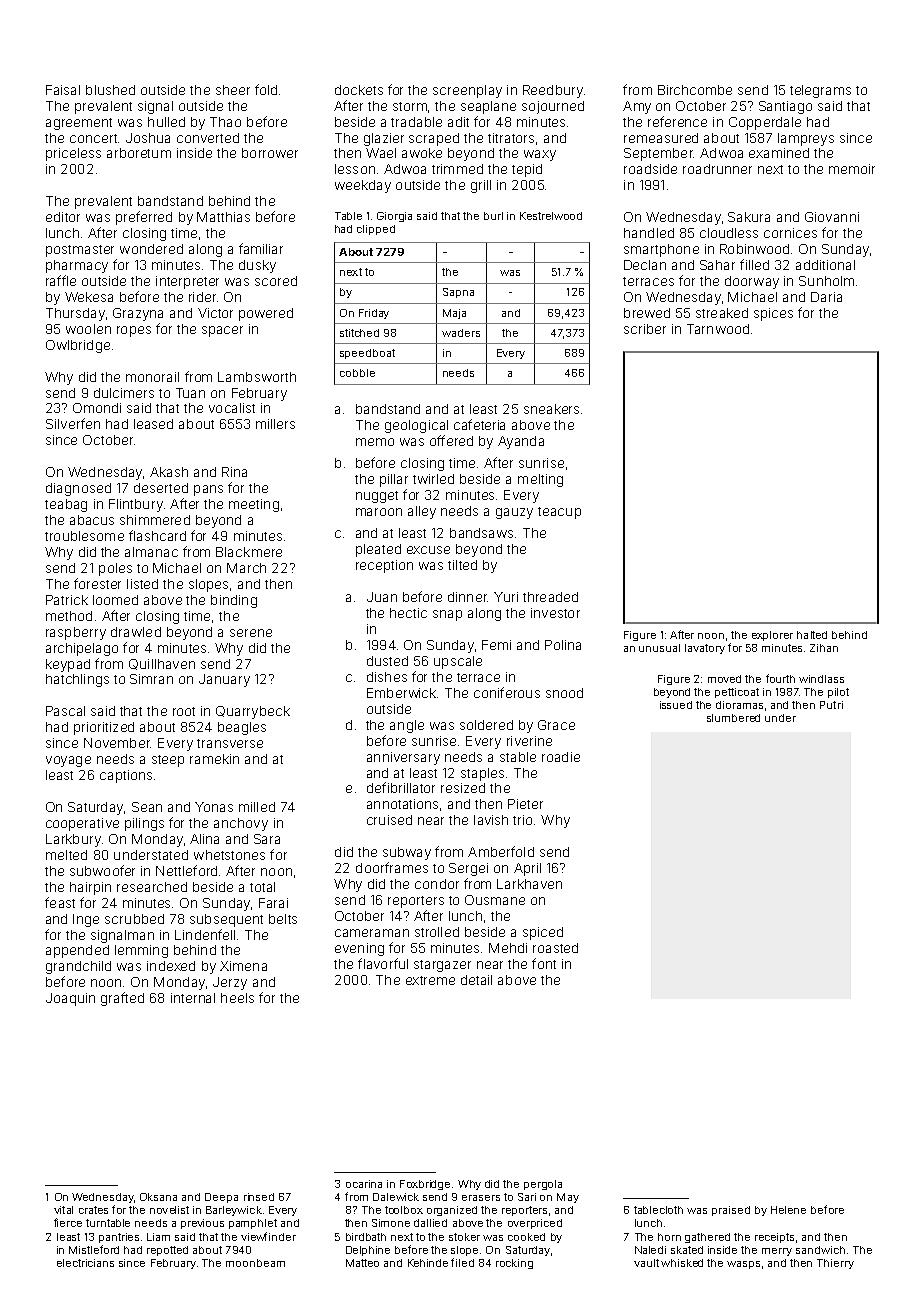 This document has height=1308, width=924. What do you see at coordinates (233, 90) in the document?
I see `sheer` at bounding box center [233, 90].
